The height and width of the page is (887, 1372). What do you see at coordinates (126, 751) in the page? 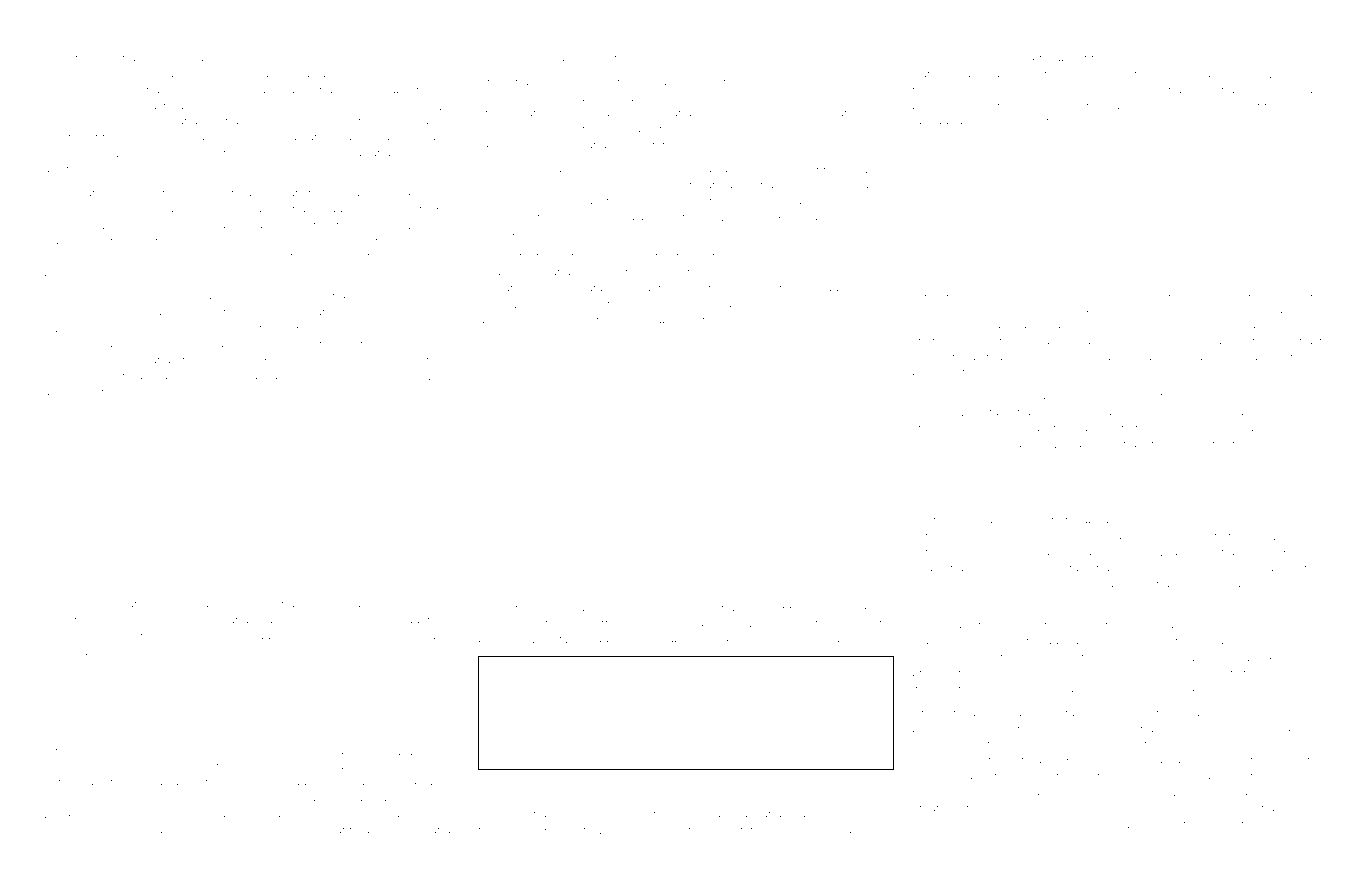
I see `seller` at bounding box center [126, 751].
